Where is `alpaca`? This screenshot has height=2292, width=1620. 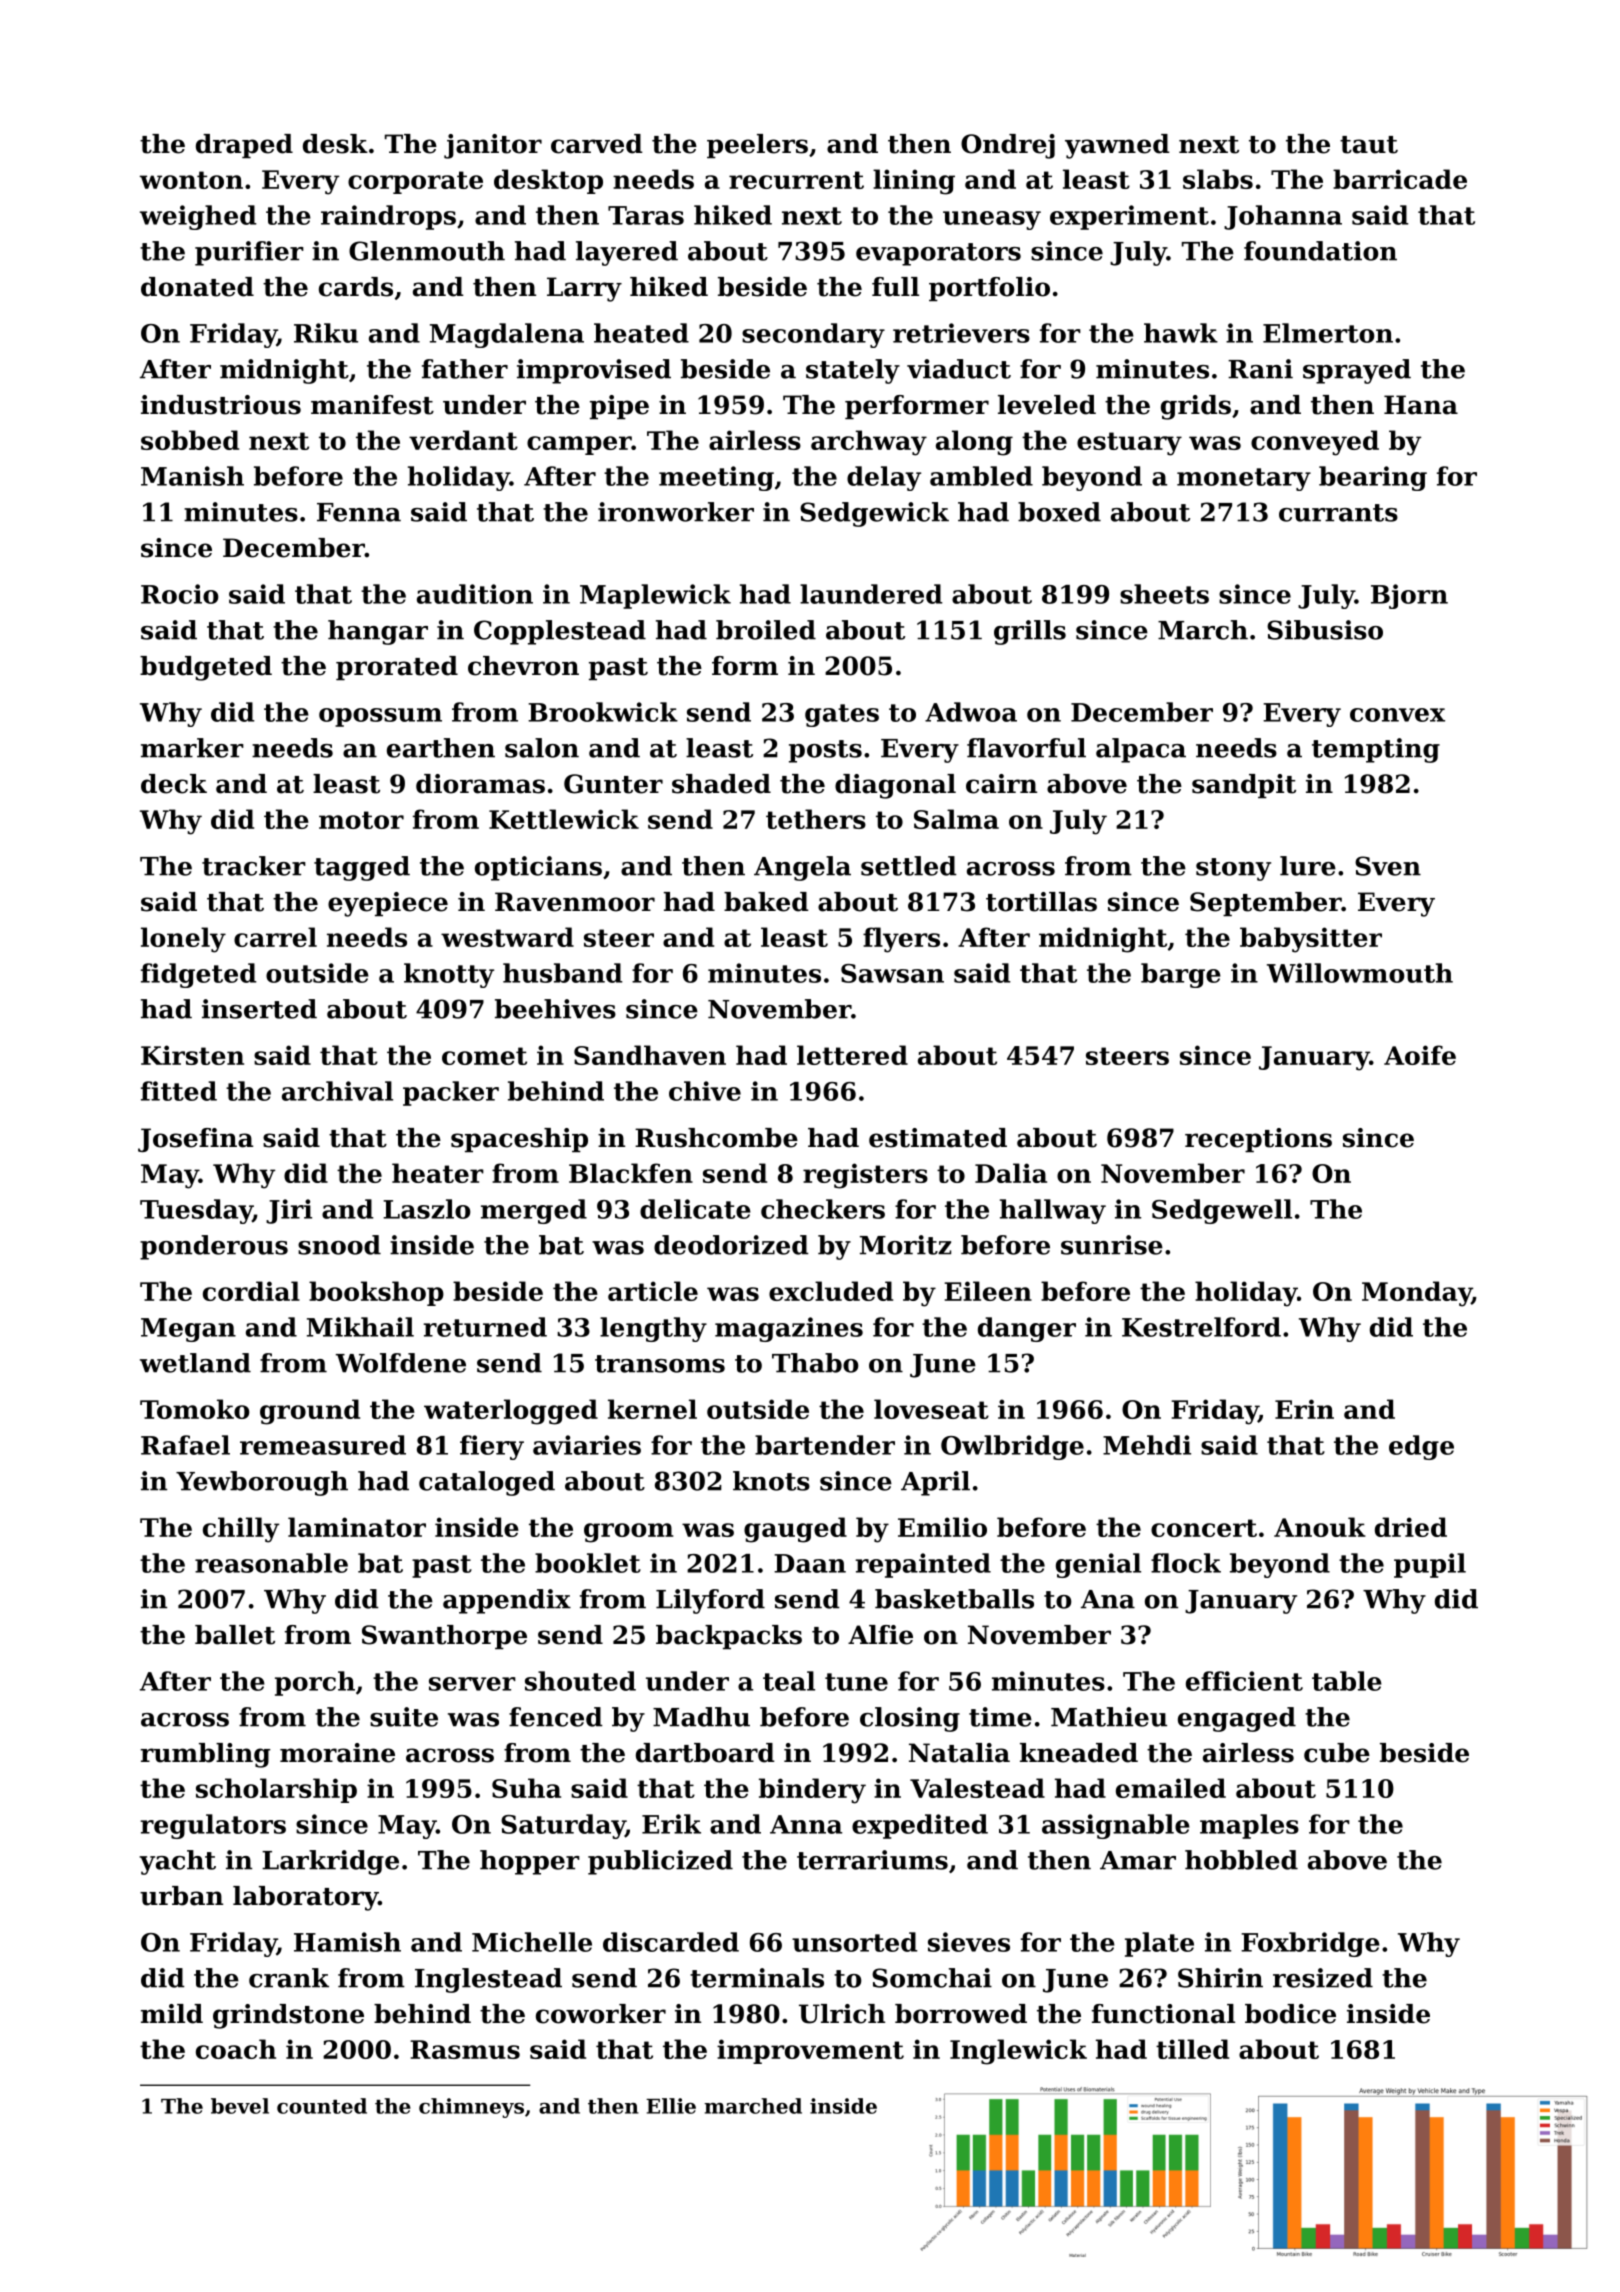
alpaca is located at coordinates (1141, 750).
